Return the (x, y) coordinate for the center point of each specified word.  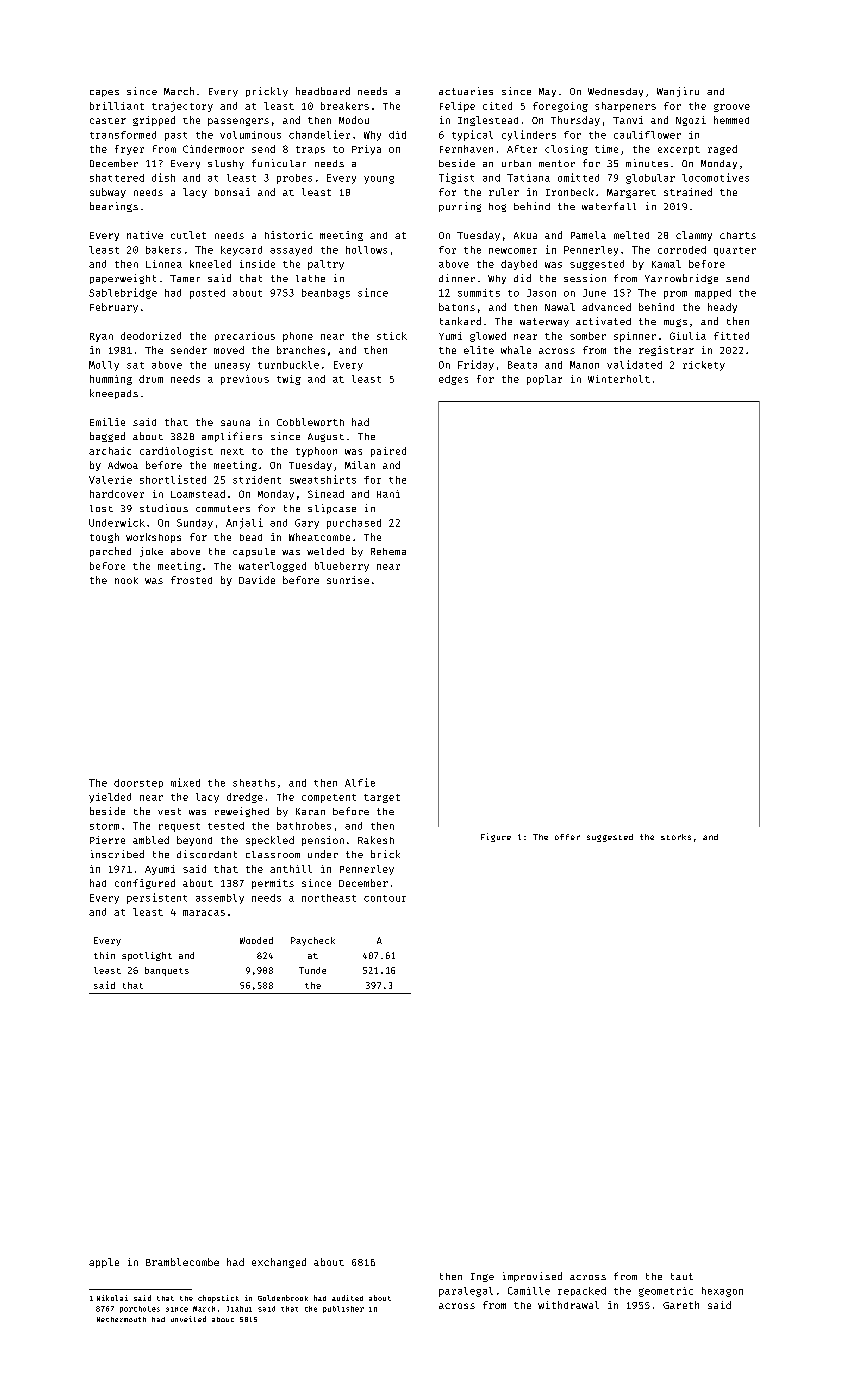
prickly (267, 92)
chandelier (319, 134)
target (382, 798)
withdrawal (568, 1305)
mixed (185, 782)
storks (676, 837)
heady (722, 308)
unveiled (188, 1319)
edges (453, 380)
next (232, 451)
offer (567, 837)
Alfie (360, 782)
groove (732, 108)
